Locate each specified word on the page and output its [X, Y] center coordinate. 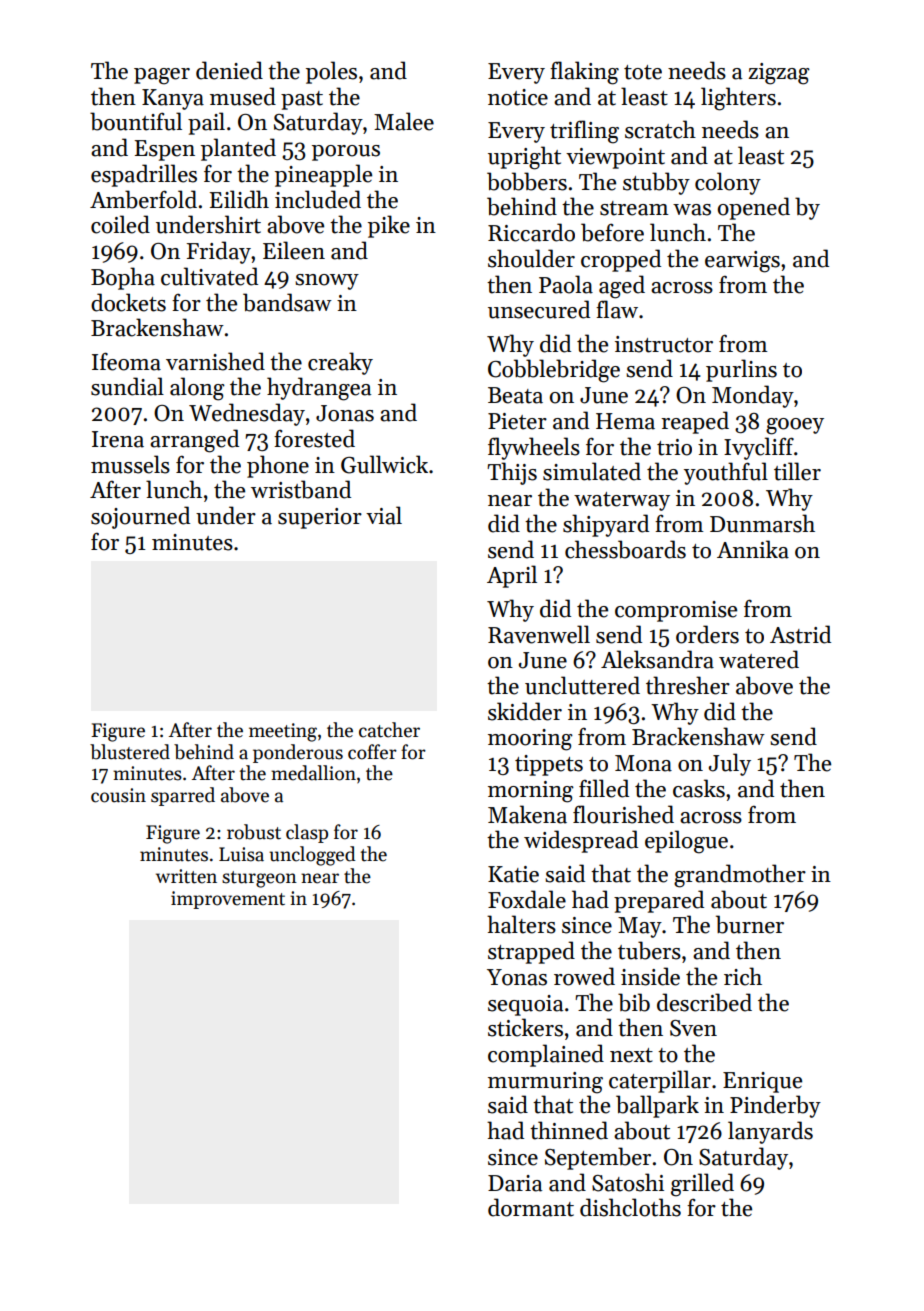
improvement [228, 900]
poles [331, 72]
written [186, 876]
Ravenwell [539, 634]
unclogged [312, 856]
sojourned [140, 517]
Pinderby [775, 1106]
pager [162, 76]
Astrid [800, 634]
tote [643, 72]
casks [699, 788]
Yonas [517, 977]
